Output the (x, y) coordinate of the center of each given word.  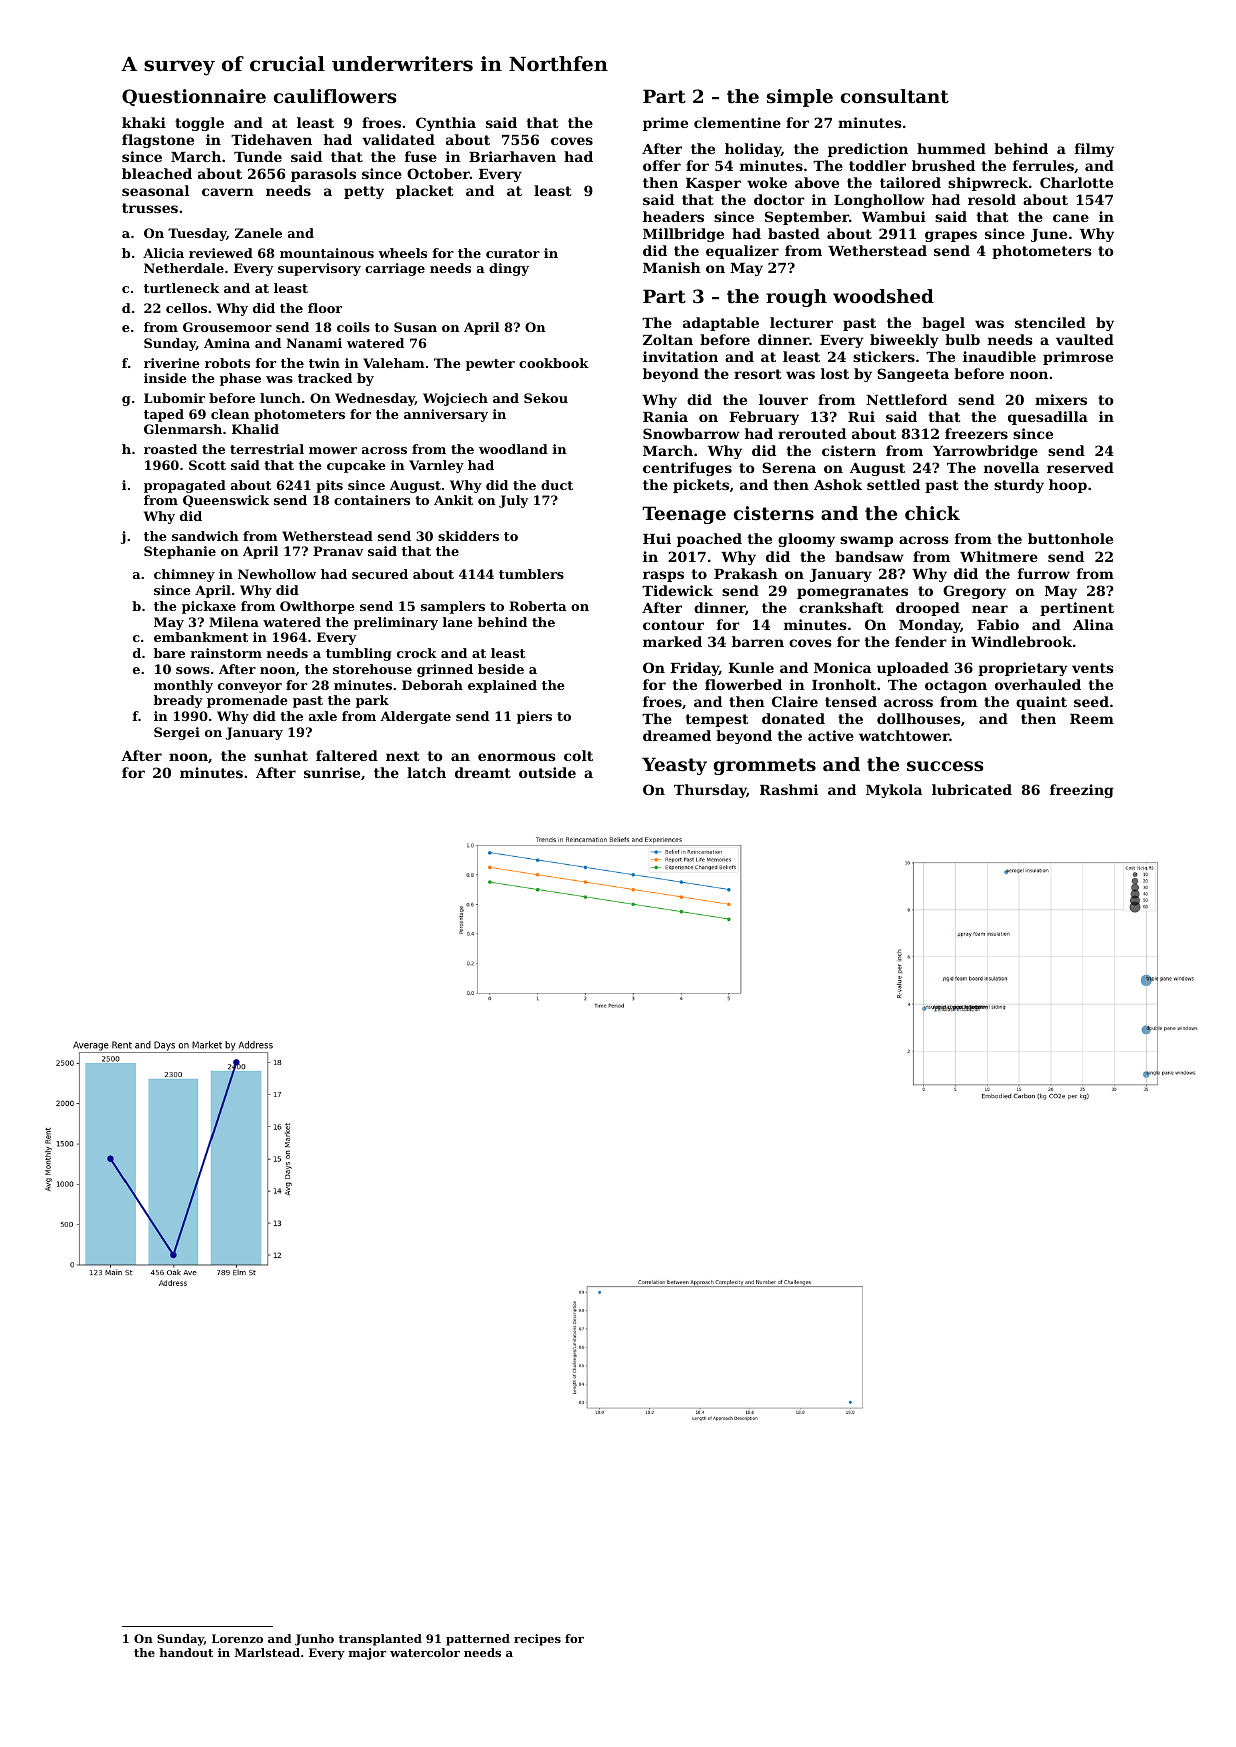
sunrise (332, 772)
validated (398, 139)
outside (547, 772)
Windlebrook (1021, 641)
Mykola (894, 791)
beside (501, 669)
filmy (1094, 150)
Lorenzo (237, 1638)
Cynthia (446, 124)
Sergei (177, 733)
